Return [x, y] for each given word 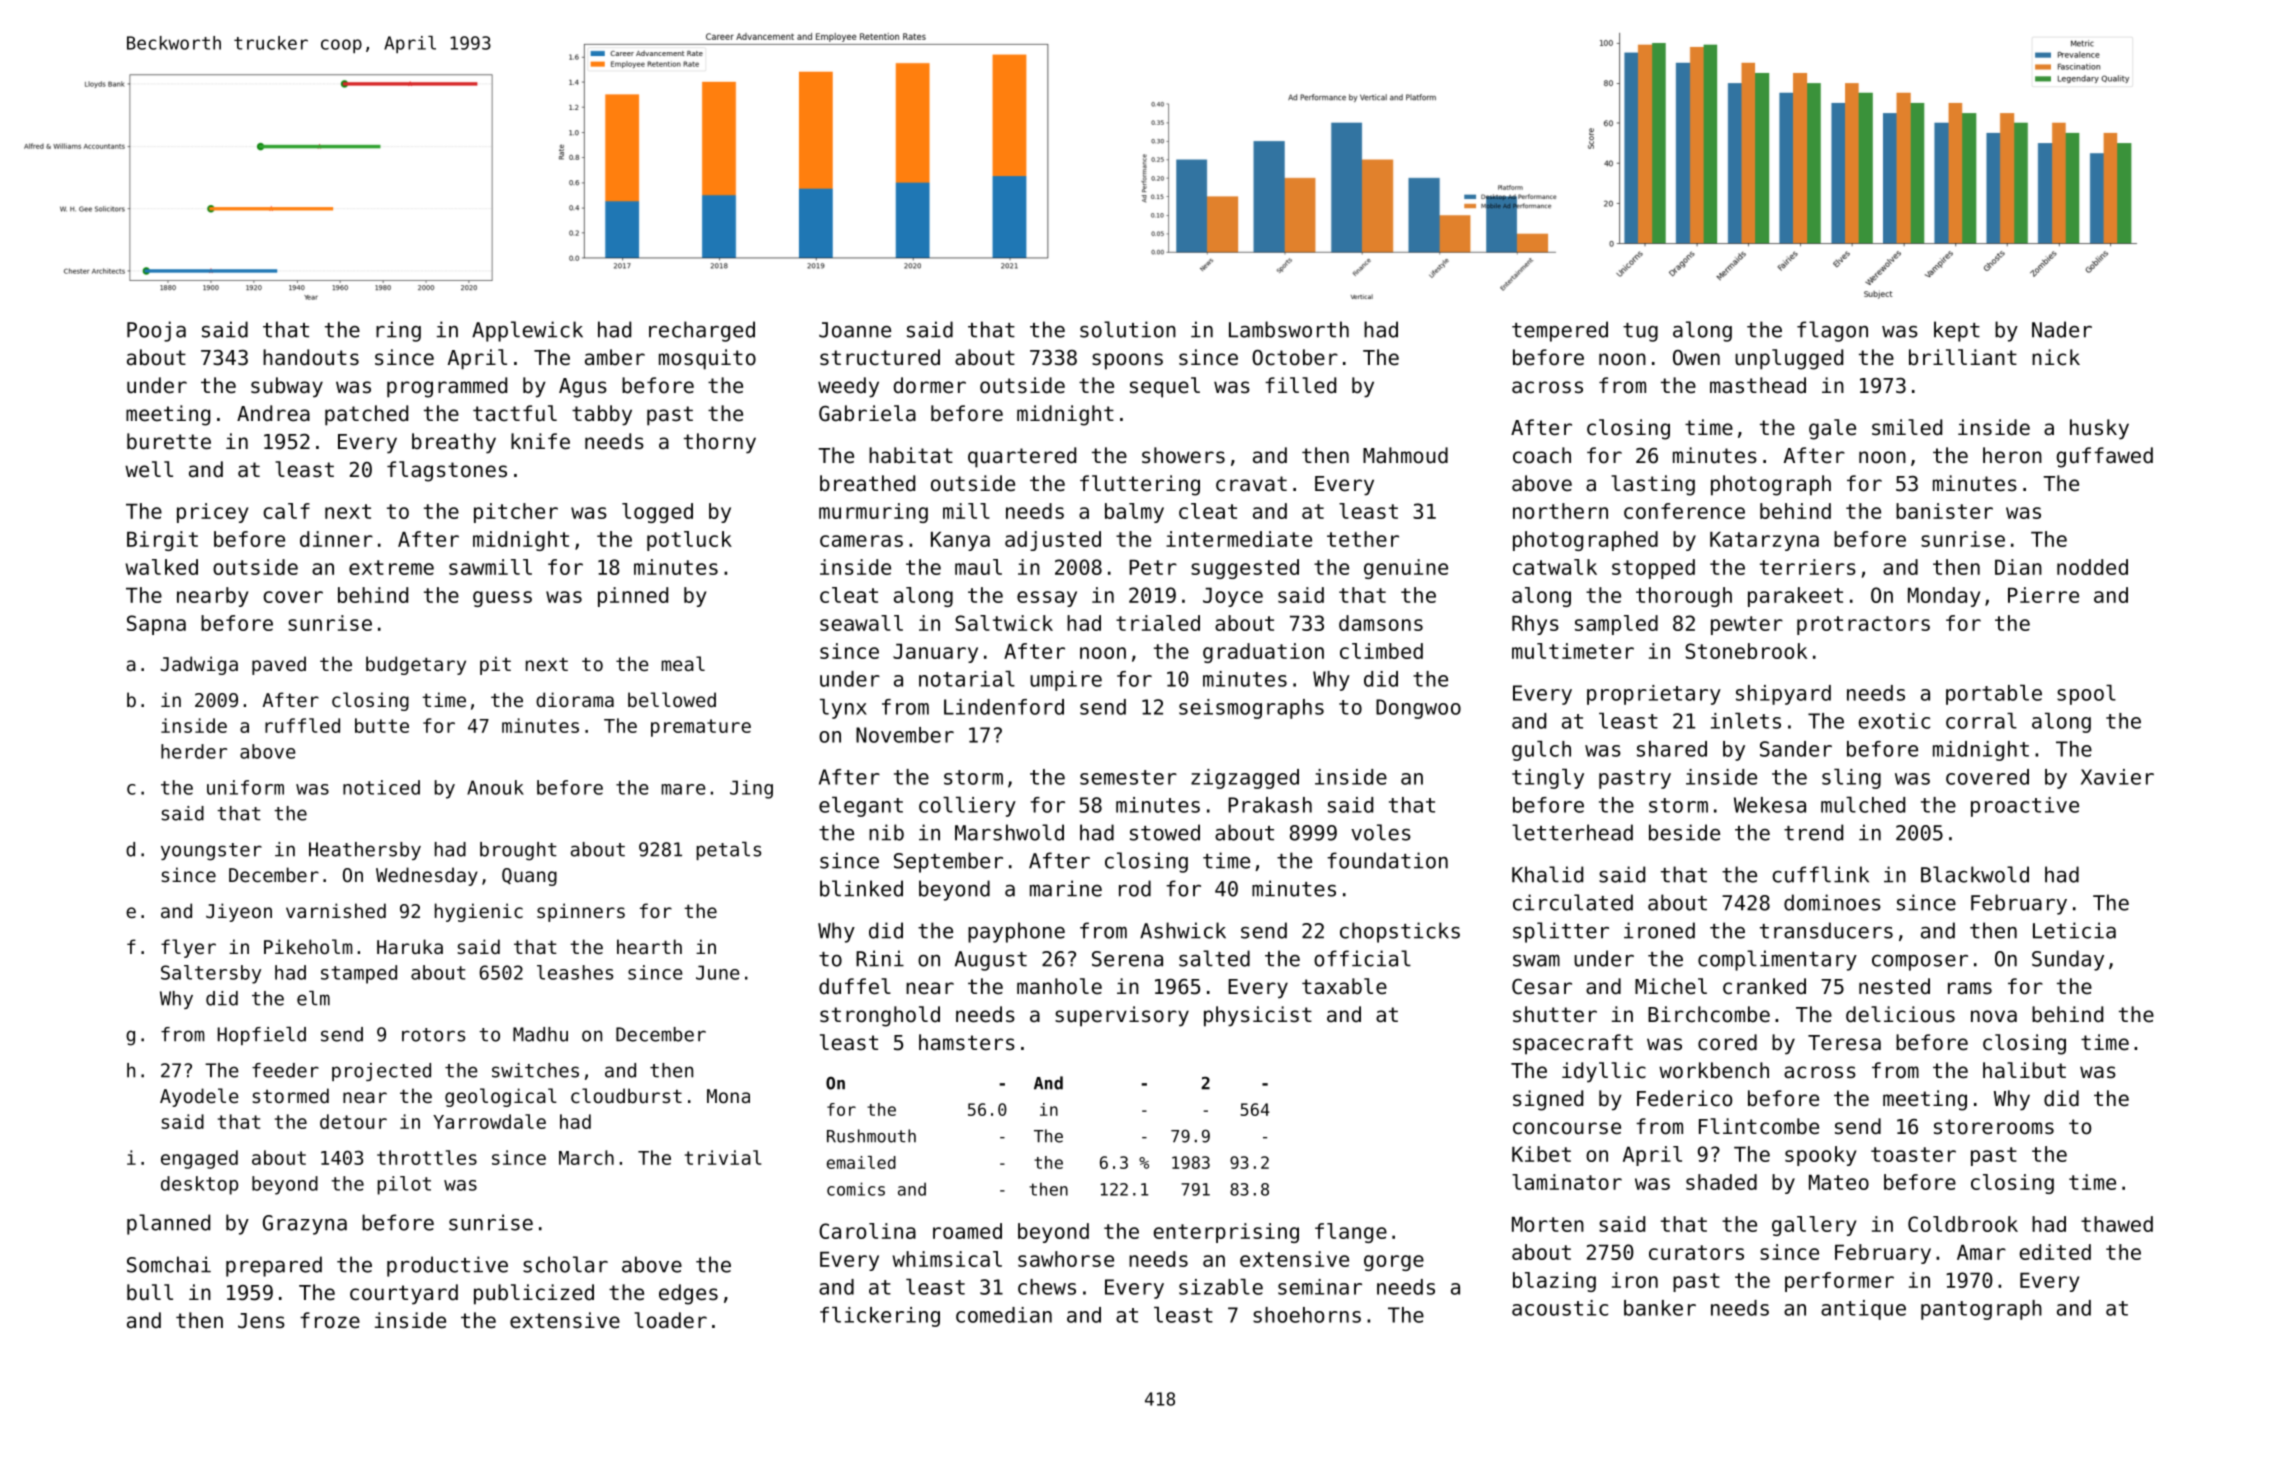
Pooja [156, 331]
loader [670, 1320]
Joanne [855, 330]
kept [1957, 331]
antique [1863, 1310]
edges [688, 1294]
